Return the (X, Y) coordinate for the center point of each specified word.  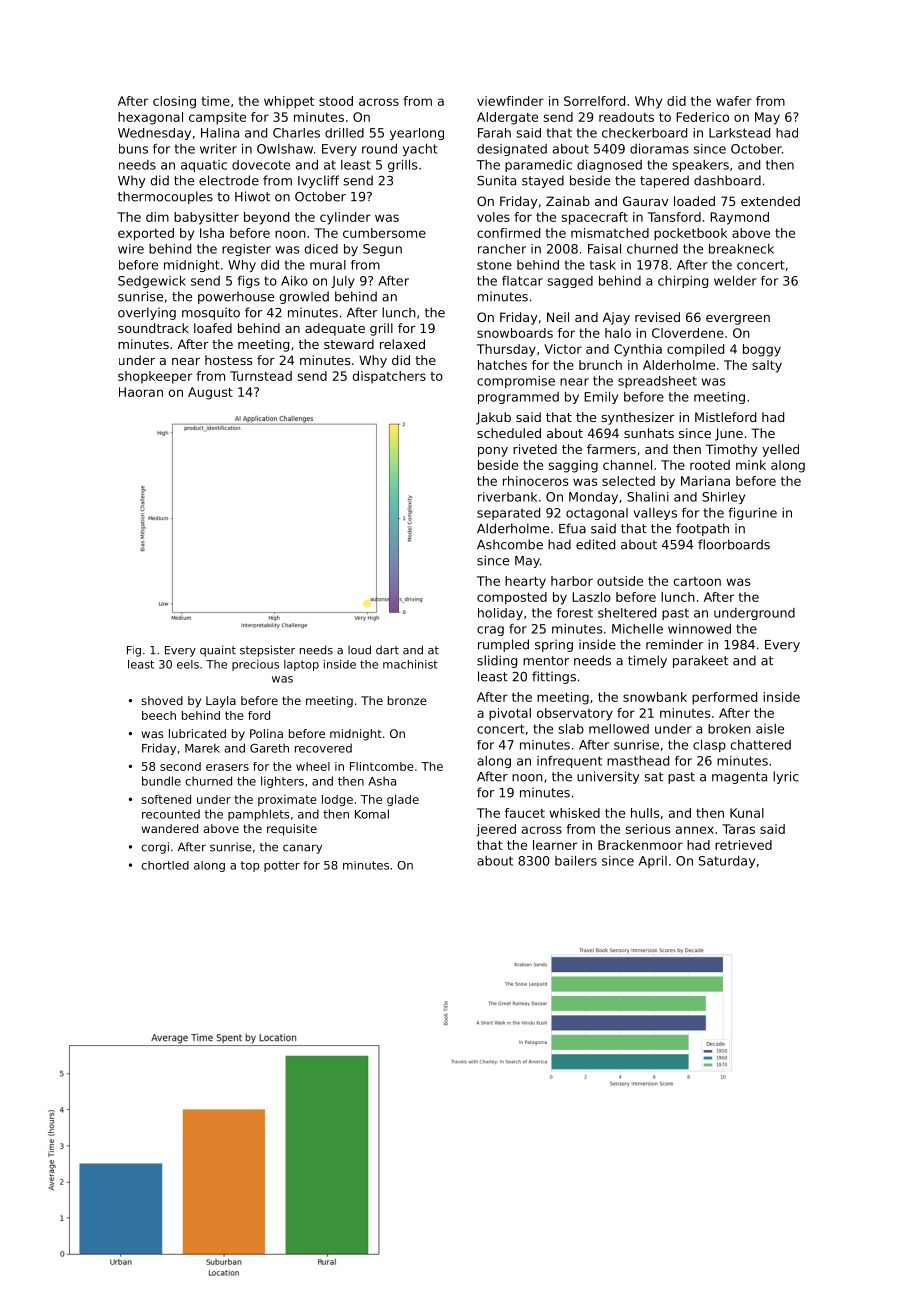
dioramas (659, 149)
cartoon (697, 581)
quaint (218, 651)
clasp (709, 746)
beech (159, 715)
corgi (155, 848)
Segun (382, 250)
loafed (213, 328)
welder (735, 281)
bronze (407, 700)
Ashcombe (510, 544)
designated (512, 150)
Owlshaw (285, 149)
